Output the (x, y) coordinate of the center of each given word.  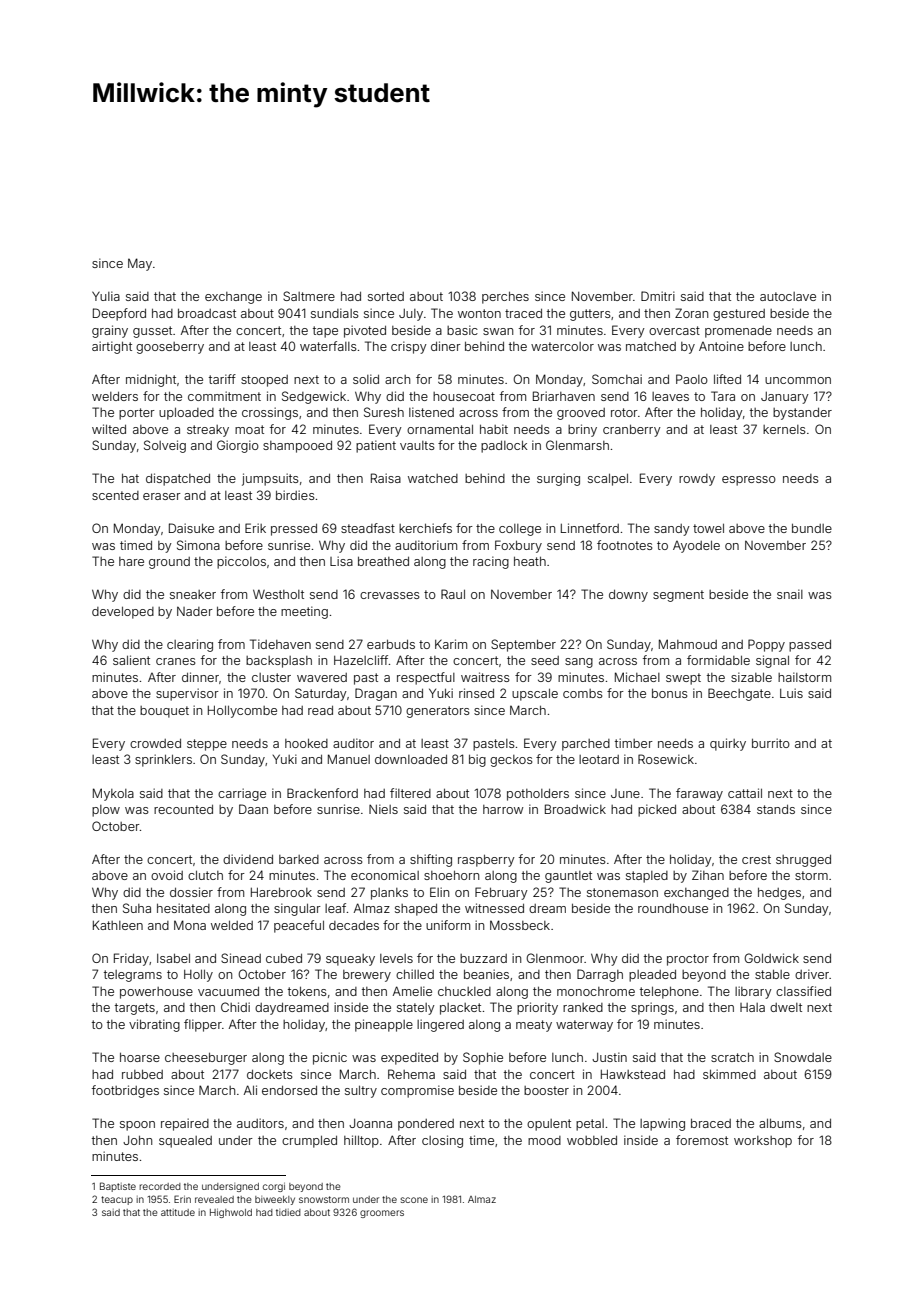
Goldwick (771, 958)
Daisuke (191, 528)
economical (385, 875)
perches (505, 298)
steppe (207, 745)
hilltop (361, 1141)
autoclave (788, 296)
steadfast (368, 528)
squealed (185, 1142)
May (140, 264)
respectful (426, 678)
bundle (812, 528)
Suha (137, 908)
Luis (791, 693)
